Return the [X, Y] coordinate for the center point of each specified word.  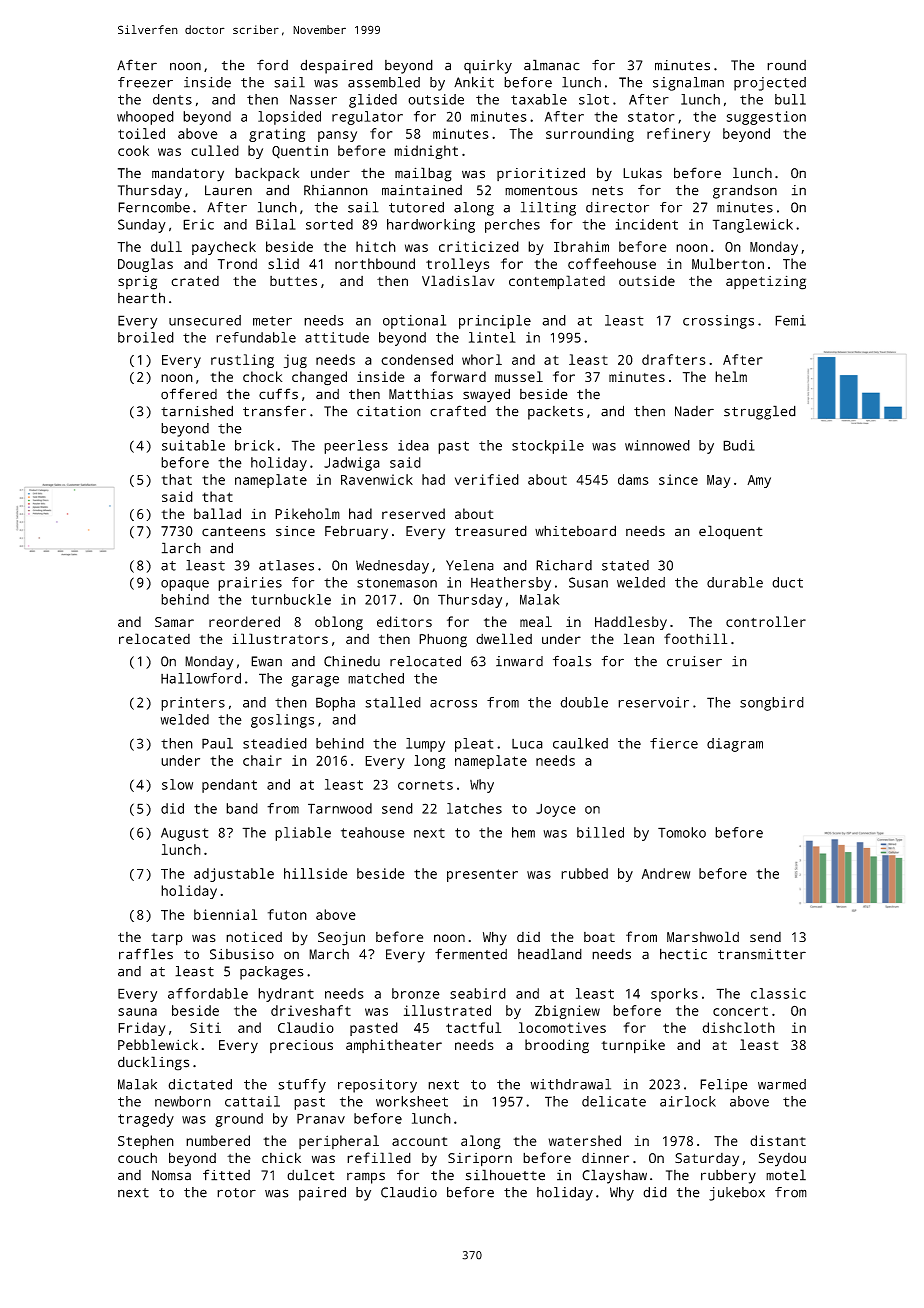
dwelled [504, 639]
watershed [584, 1140]
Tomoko [682, 832]
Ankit [474, 82]
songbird [772, 704]
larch [181, 548]
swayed [486, 395]
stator [651, 117]
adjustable [234, 875]
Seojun [341, 938]
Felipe [724, 1086]
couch [137, 1157]
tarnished [197, 411]
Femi [790, 320]
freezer [145, 82]
